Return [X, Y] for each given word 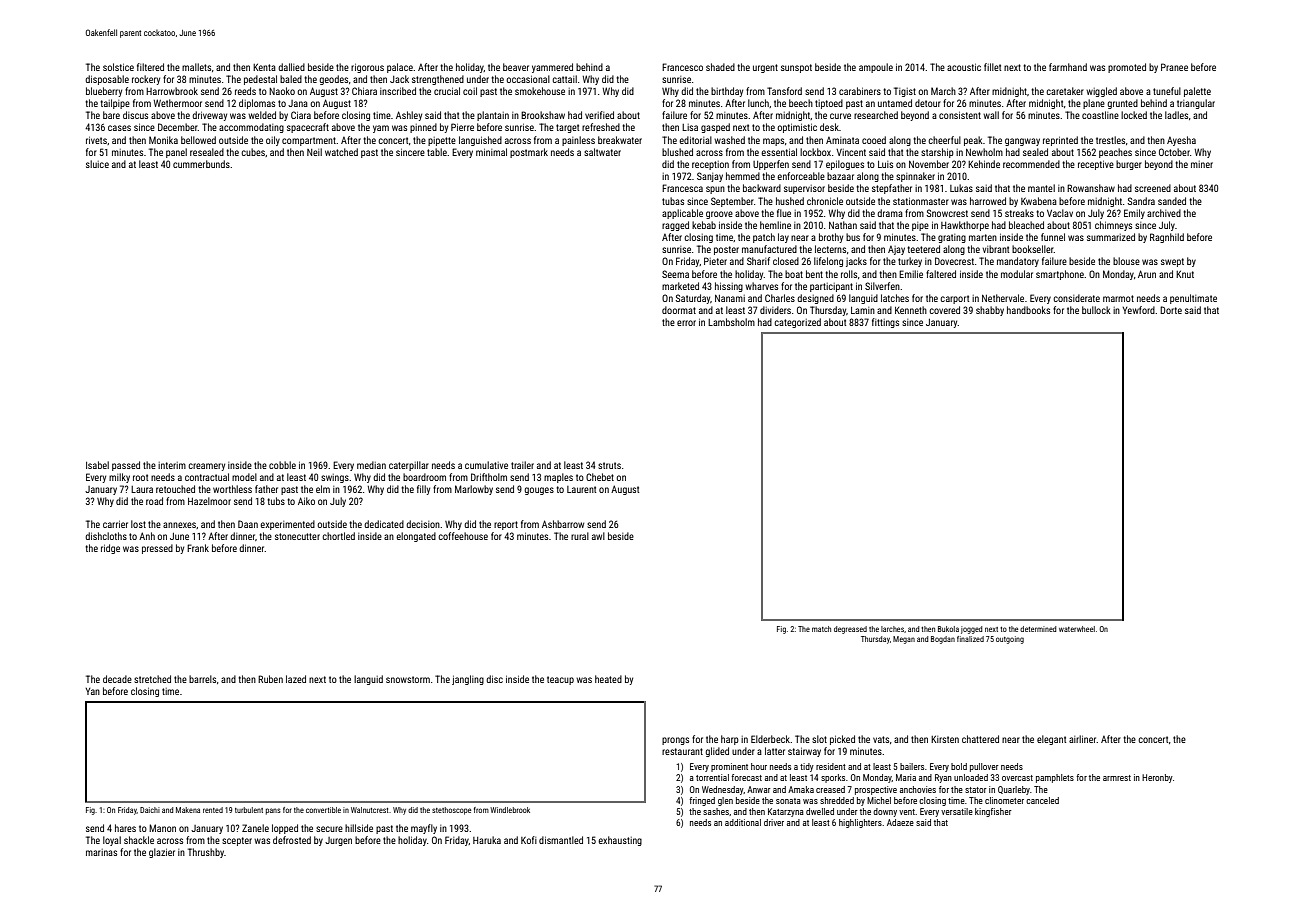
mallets [196, 67]
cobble [282, 465]
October [1174, 152]
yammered [552, 68]
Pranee [1174, 67]
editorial [695, 140]
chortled [338, 536]
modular [1017, 274]
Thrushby [206, 853]
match [821, 629]
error [686, 323]
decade [117, 679]
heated [608, 679]
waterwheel [1077, 629]
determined [1038, 629]
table [437, 152]
